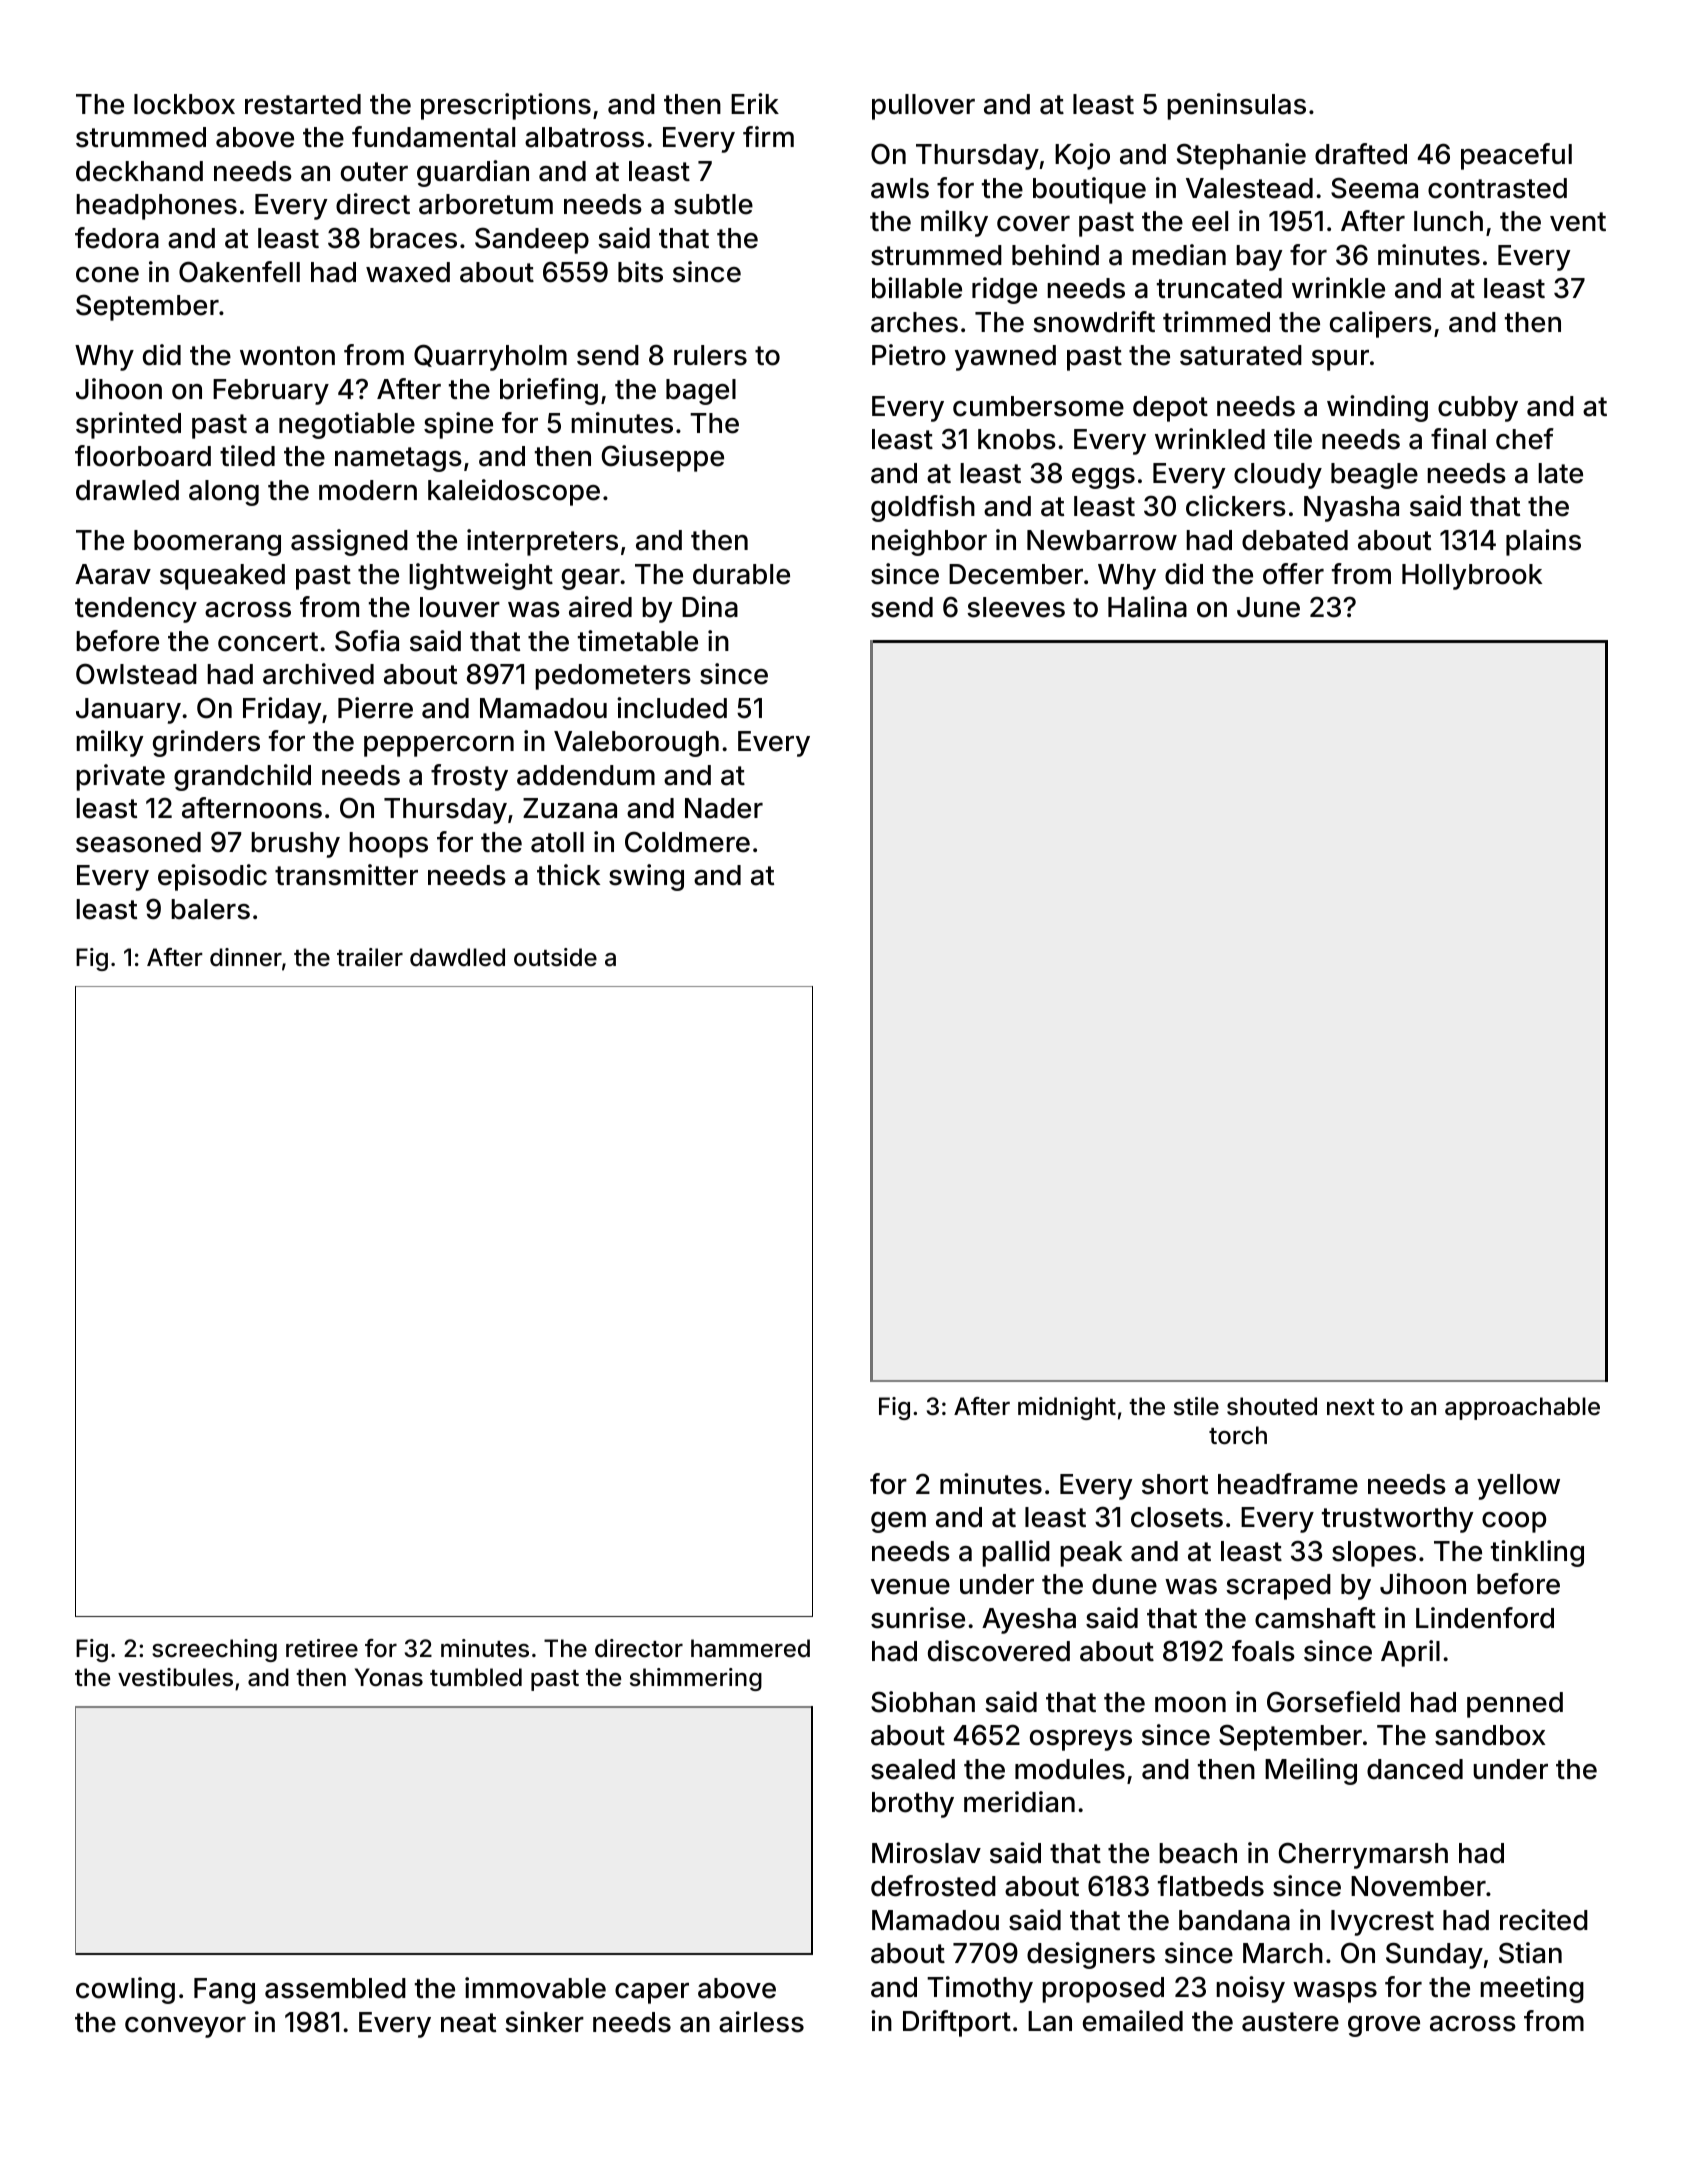 The height and width of the image is (2178, 1683). I want to click on included, so click(672, 708).
